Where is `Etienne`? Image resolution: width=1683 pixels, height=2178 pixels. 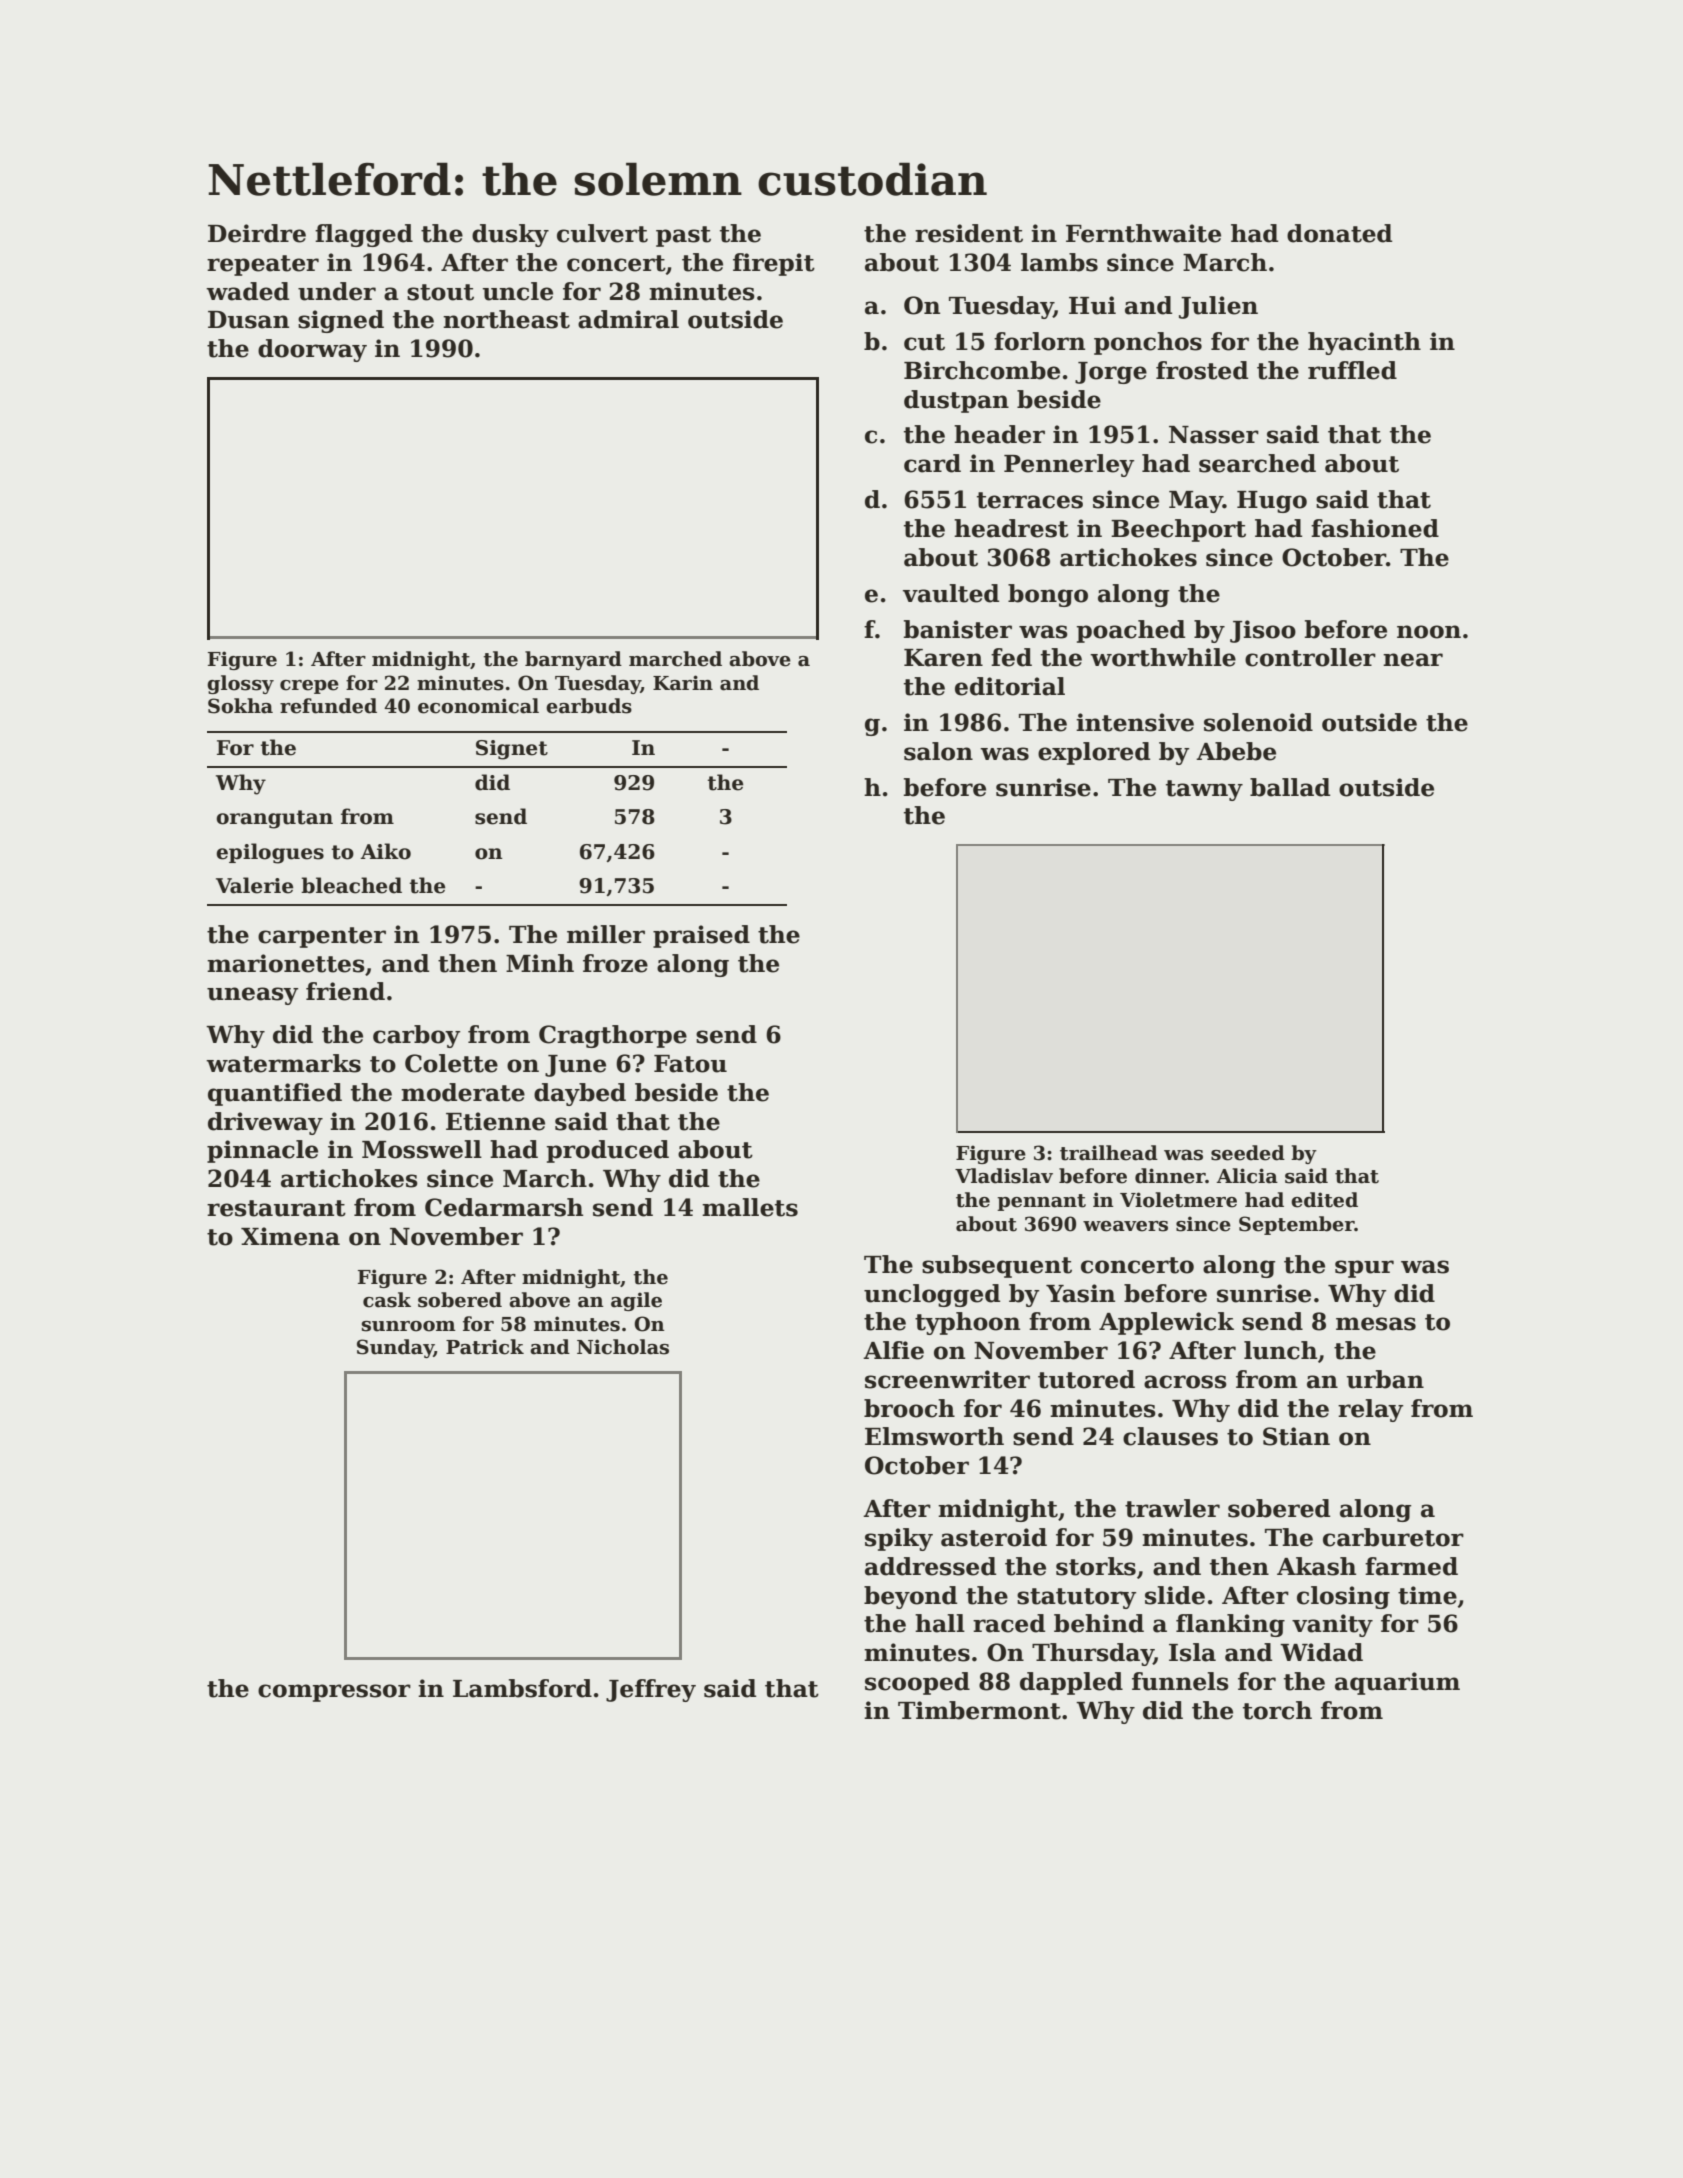 Etienne is located at coordinates (495, 1121).
